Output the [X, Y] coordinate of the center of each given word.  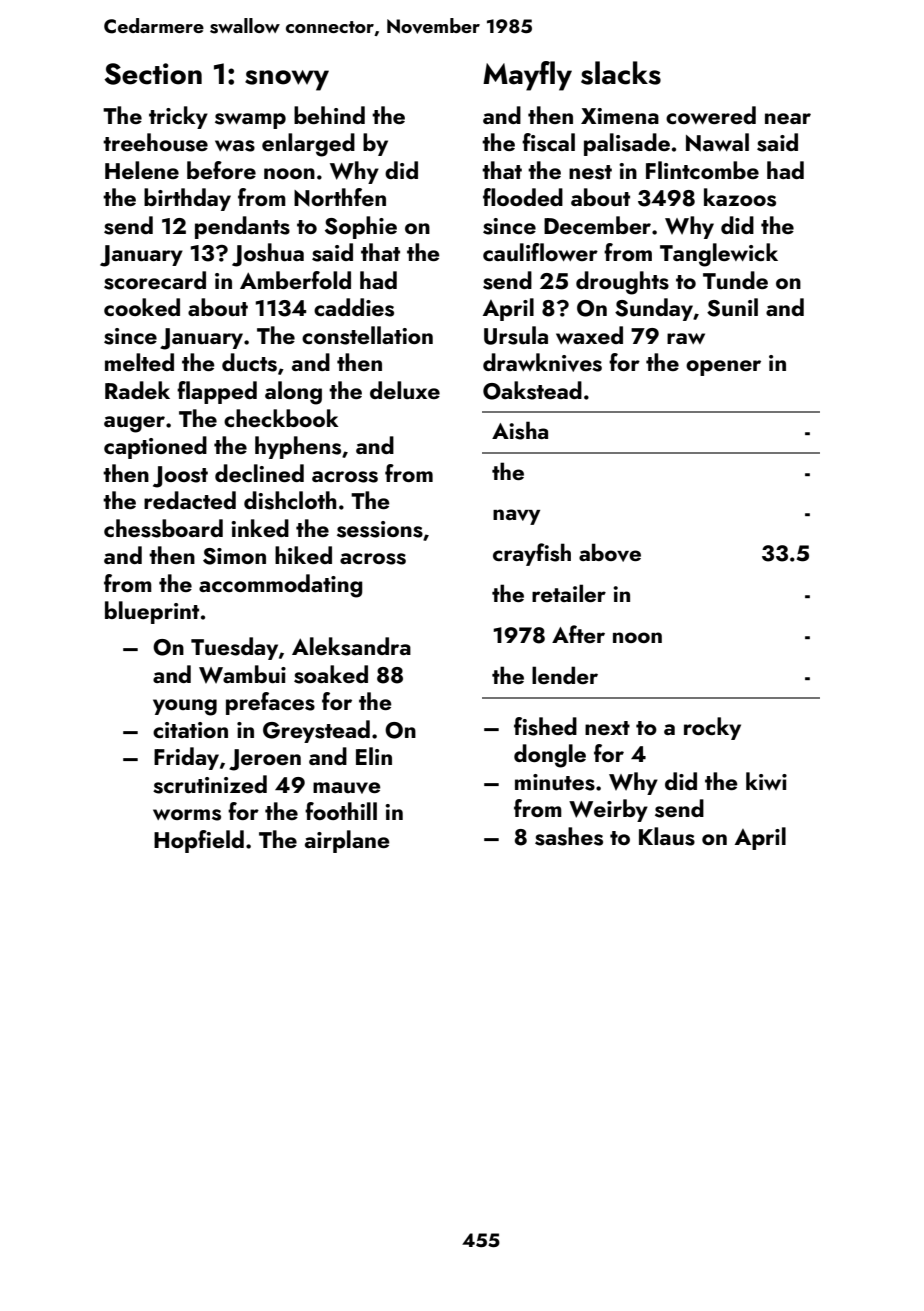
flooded [523, 197]
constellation [367, 335]
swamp [250, 121]
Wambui [242, 674]
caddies [354, 307]
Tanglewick [719, 255]
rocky [712, 728]
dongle [550, 756]
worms [187, 815]
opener [723, 368]
